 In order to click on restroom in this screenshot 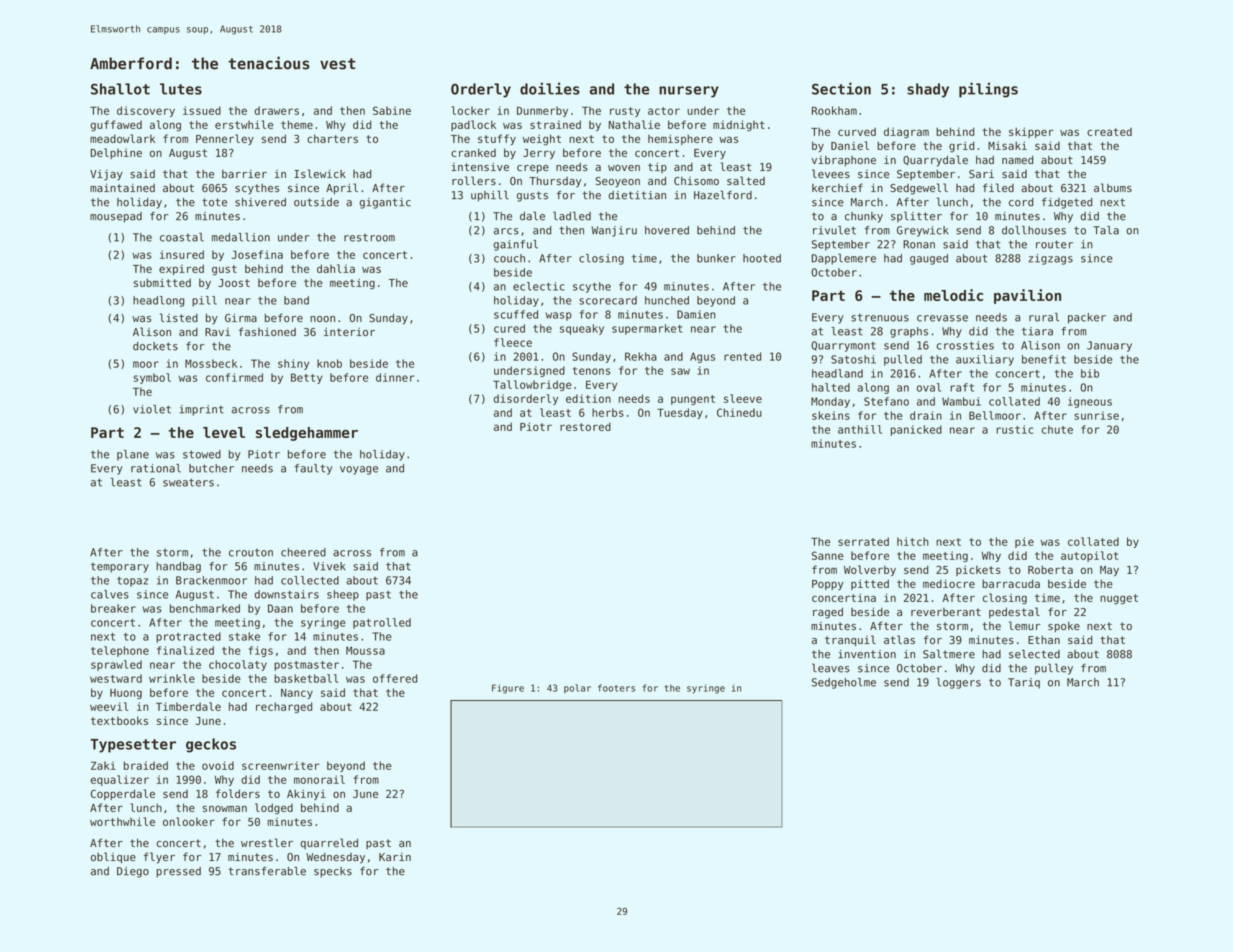, I will do `click(369, 238)`.
